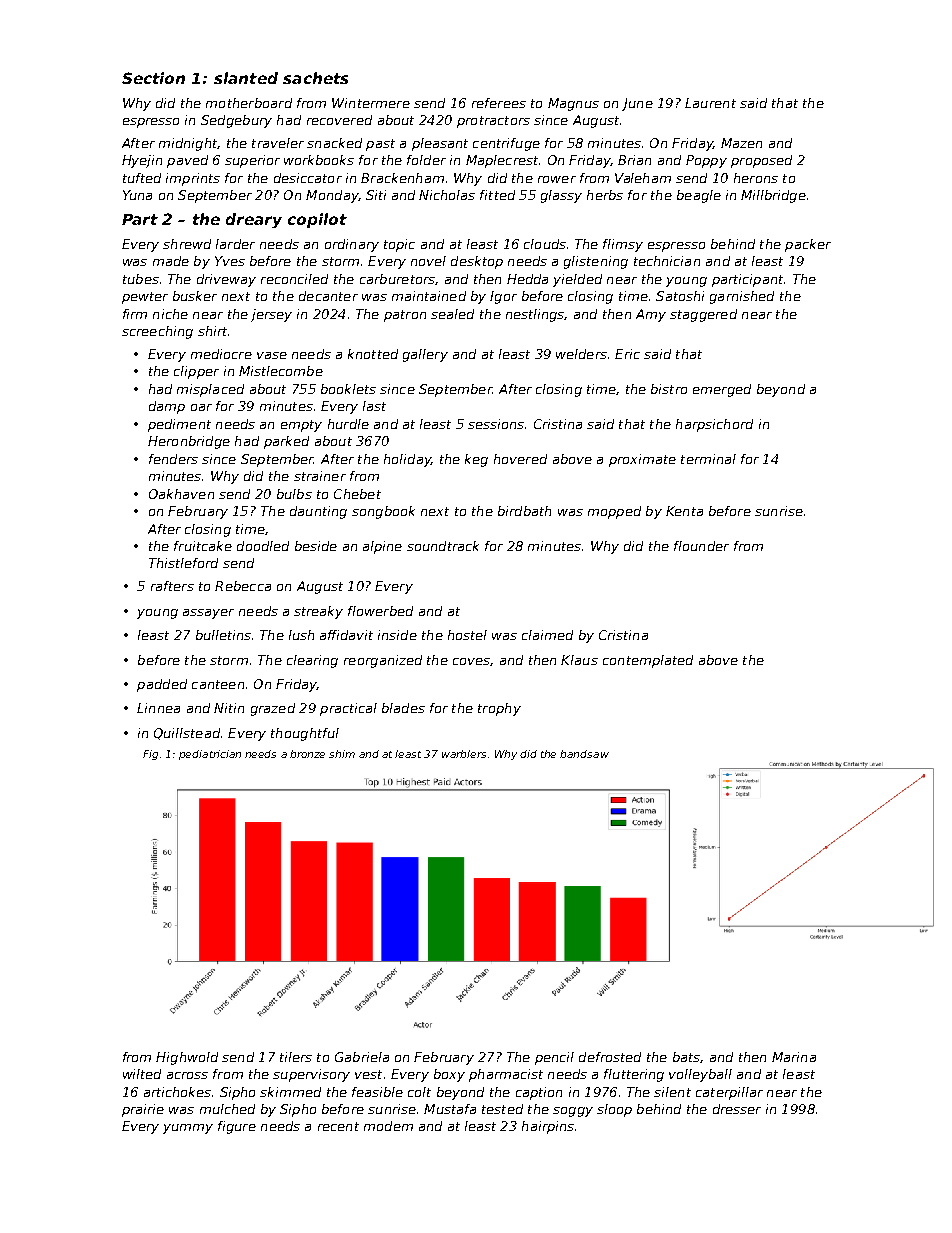  I want to click on bandsaw, so click(584, 754).
